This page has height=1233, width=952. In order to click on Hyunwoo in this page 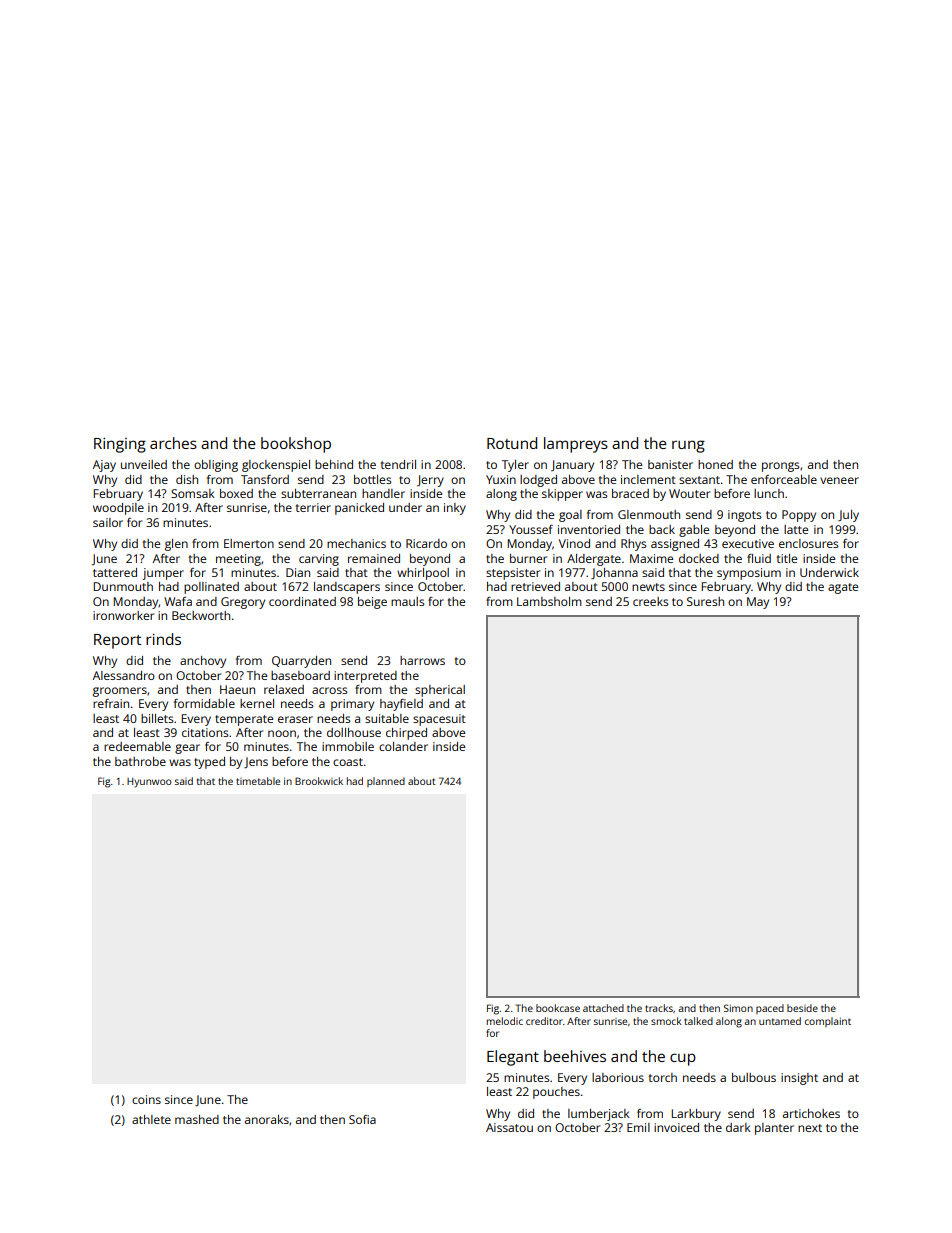, I will do `click(149, 783)`.
